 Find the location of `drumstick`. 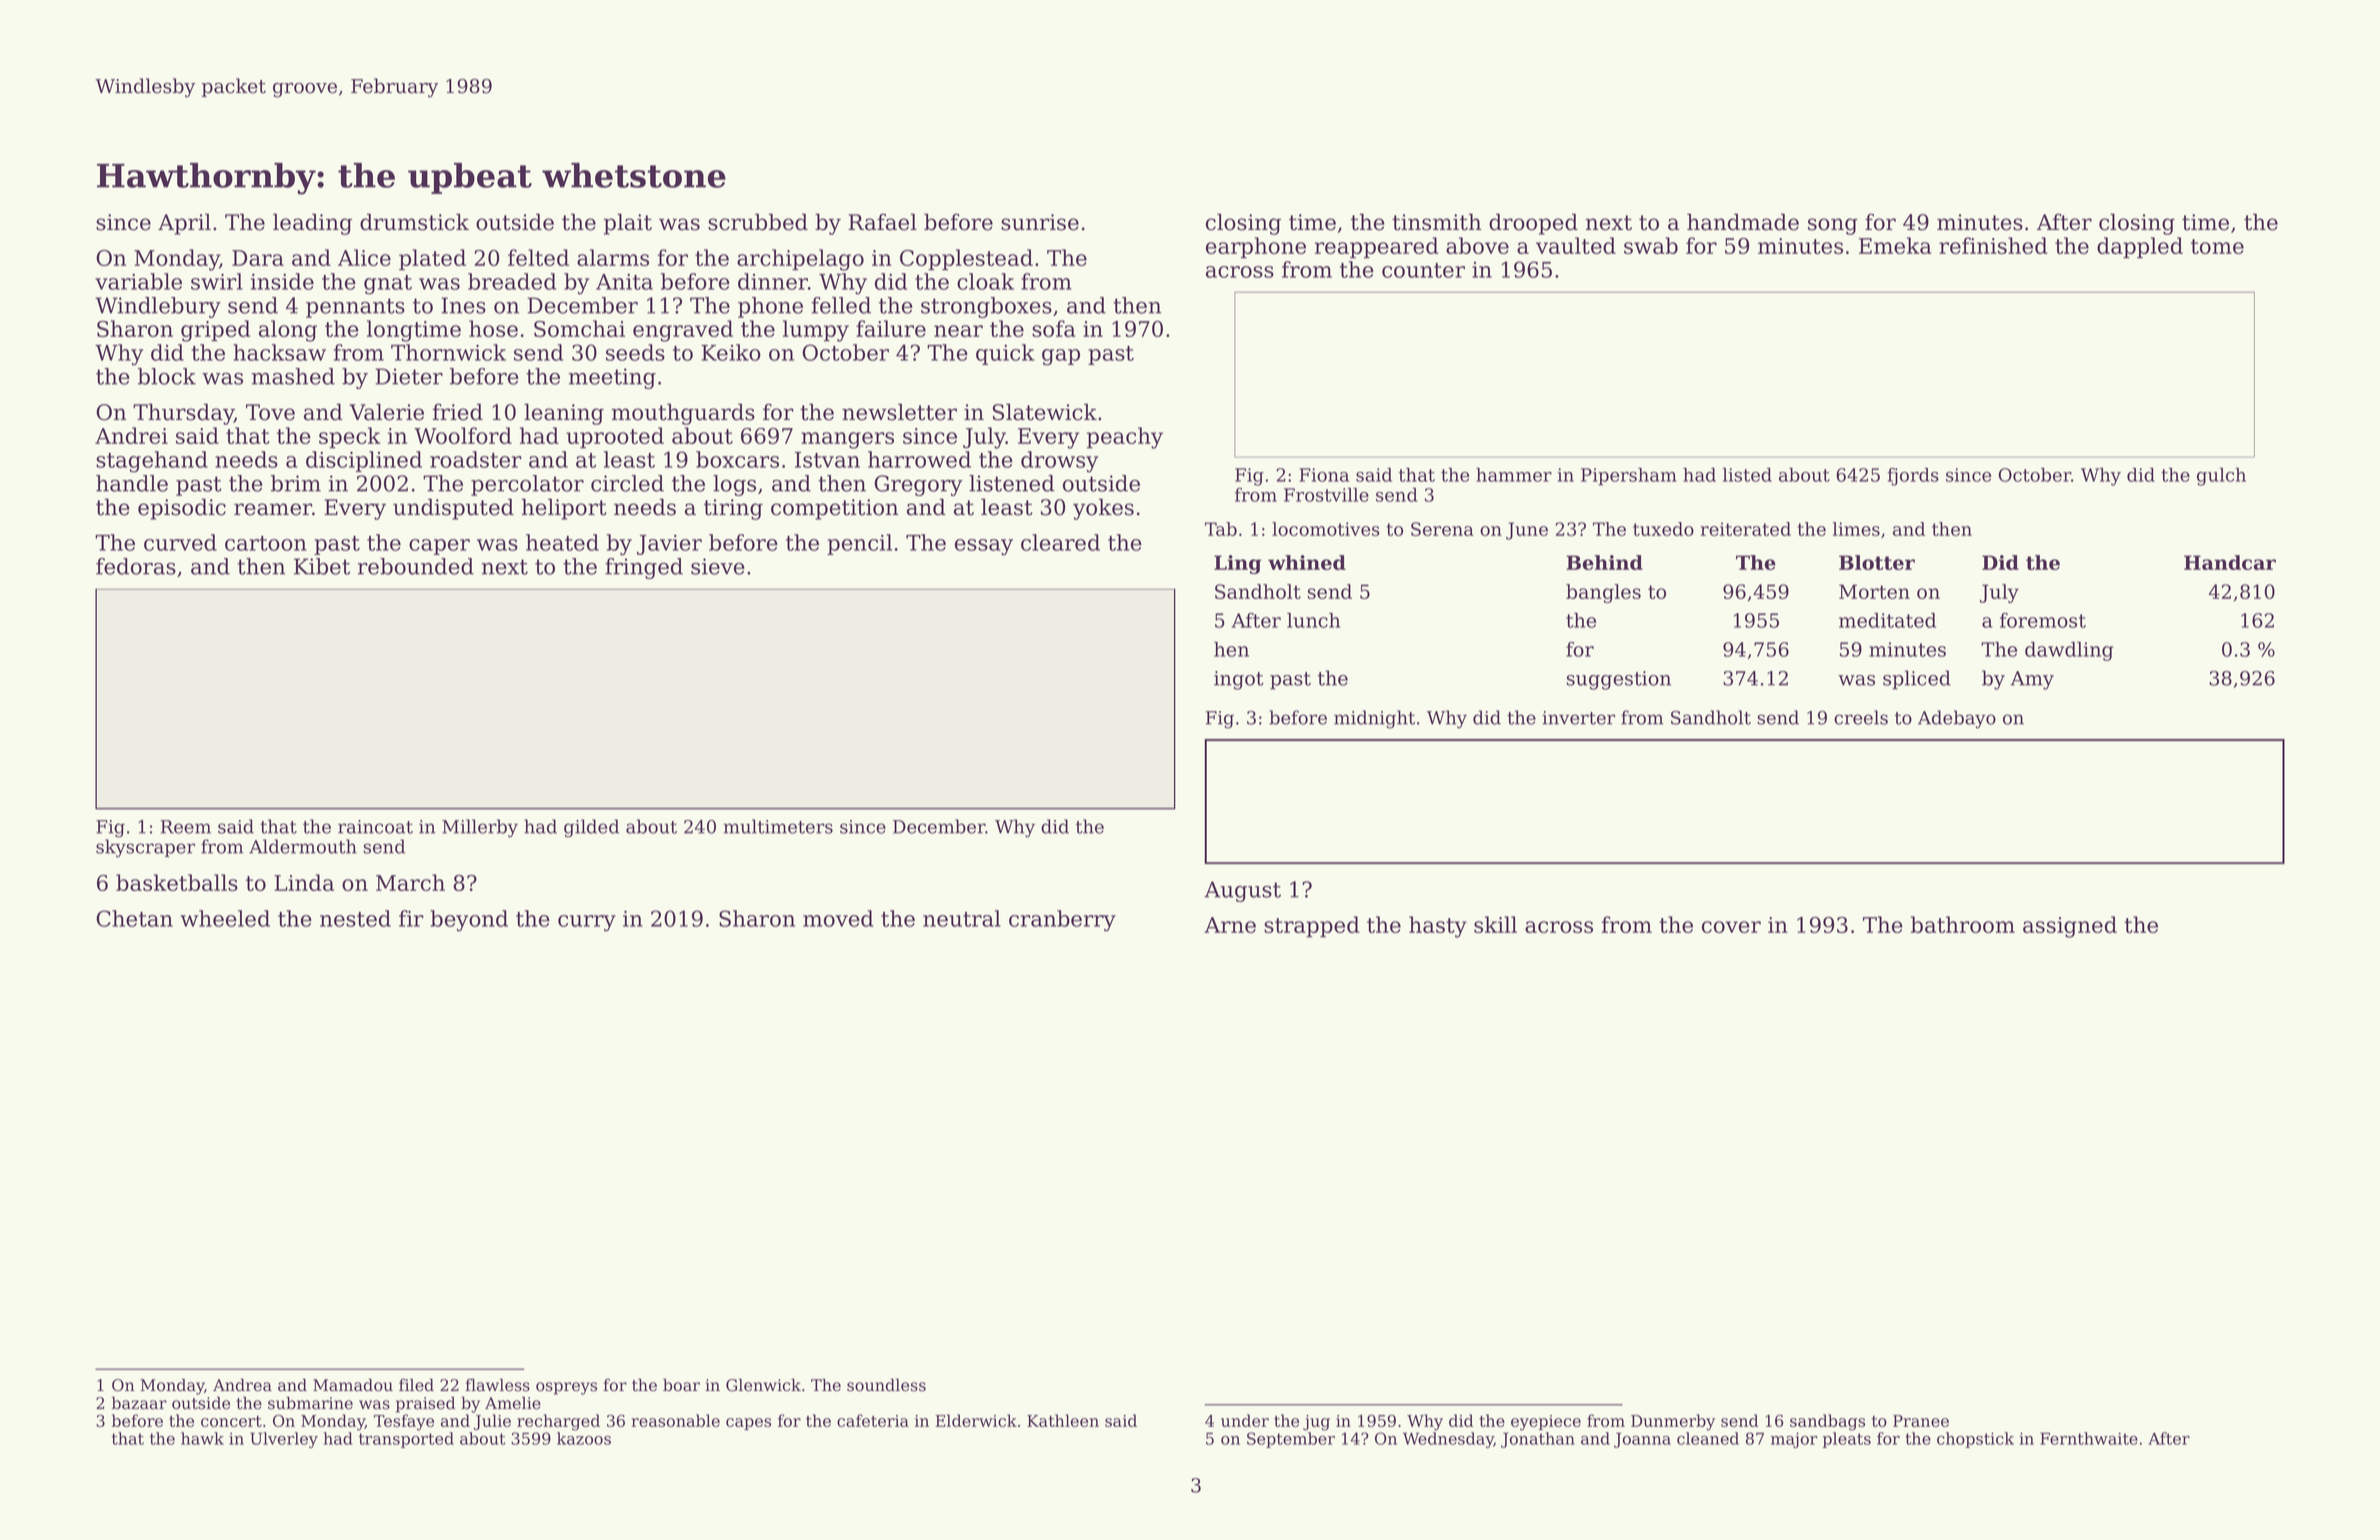

drumstick is located at coordinates (414, 222).
